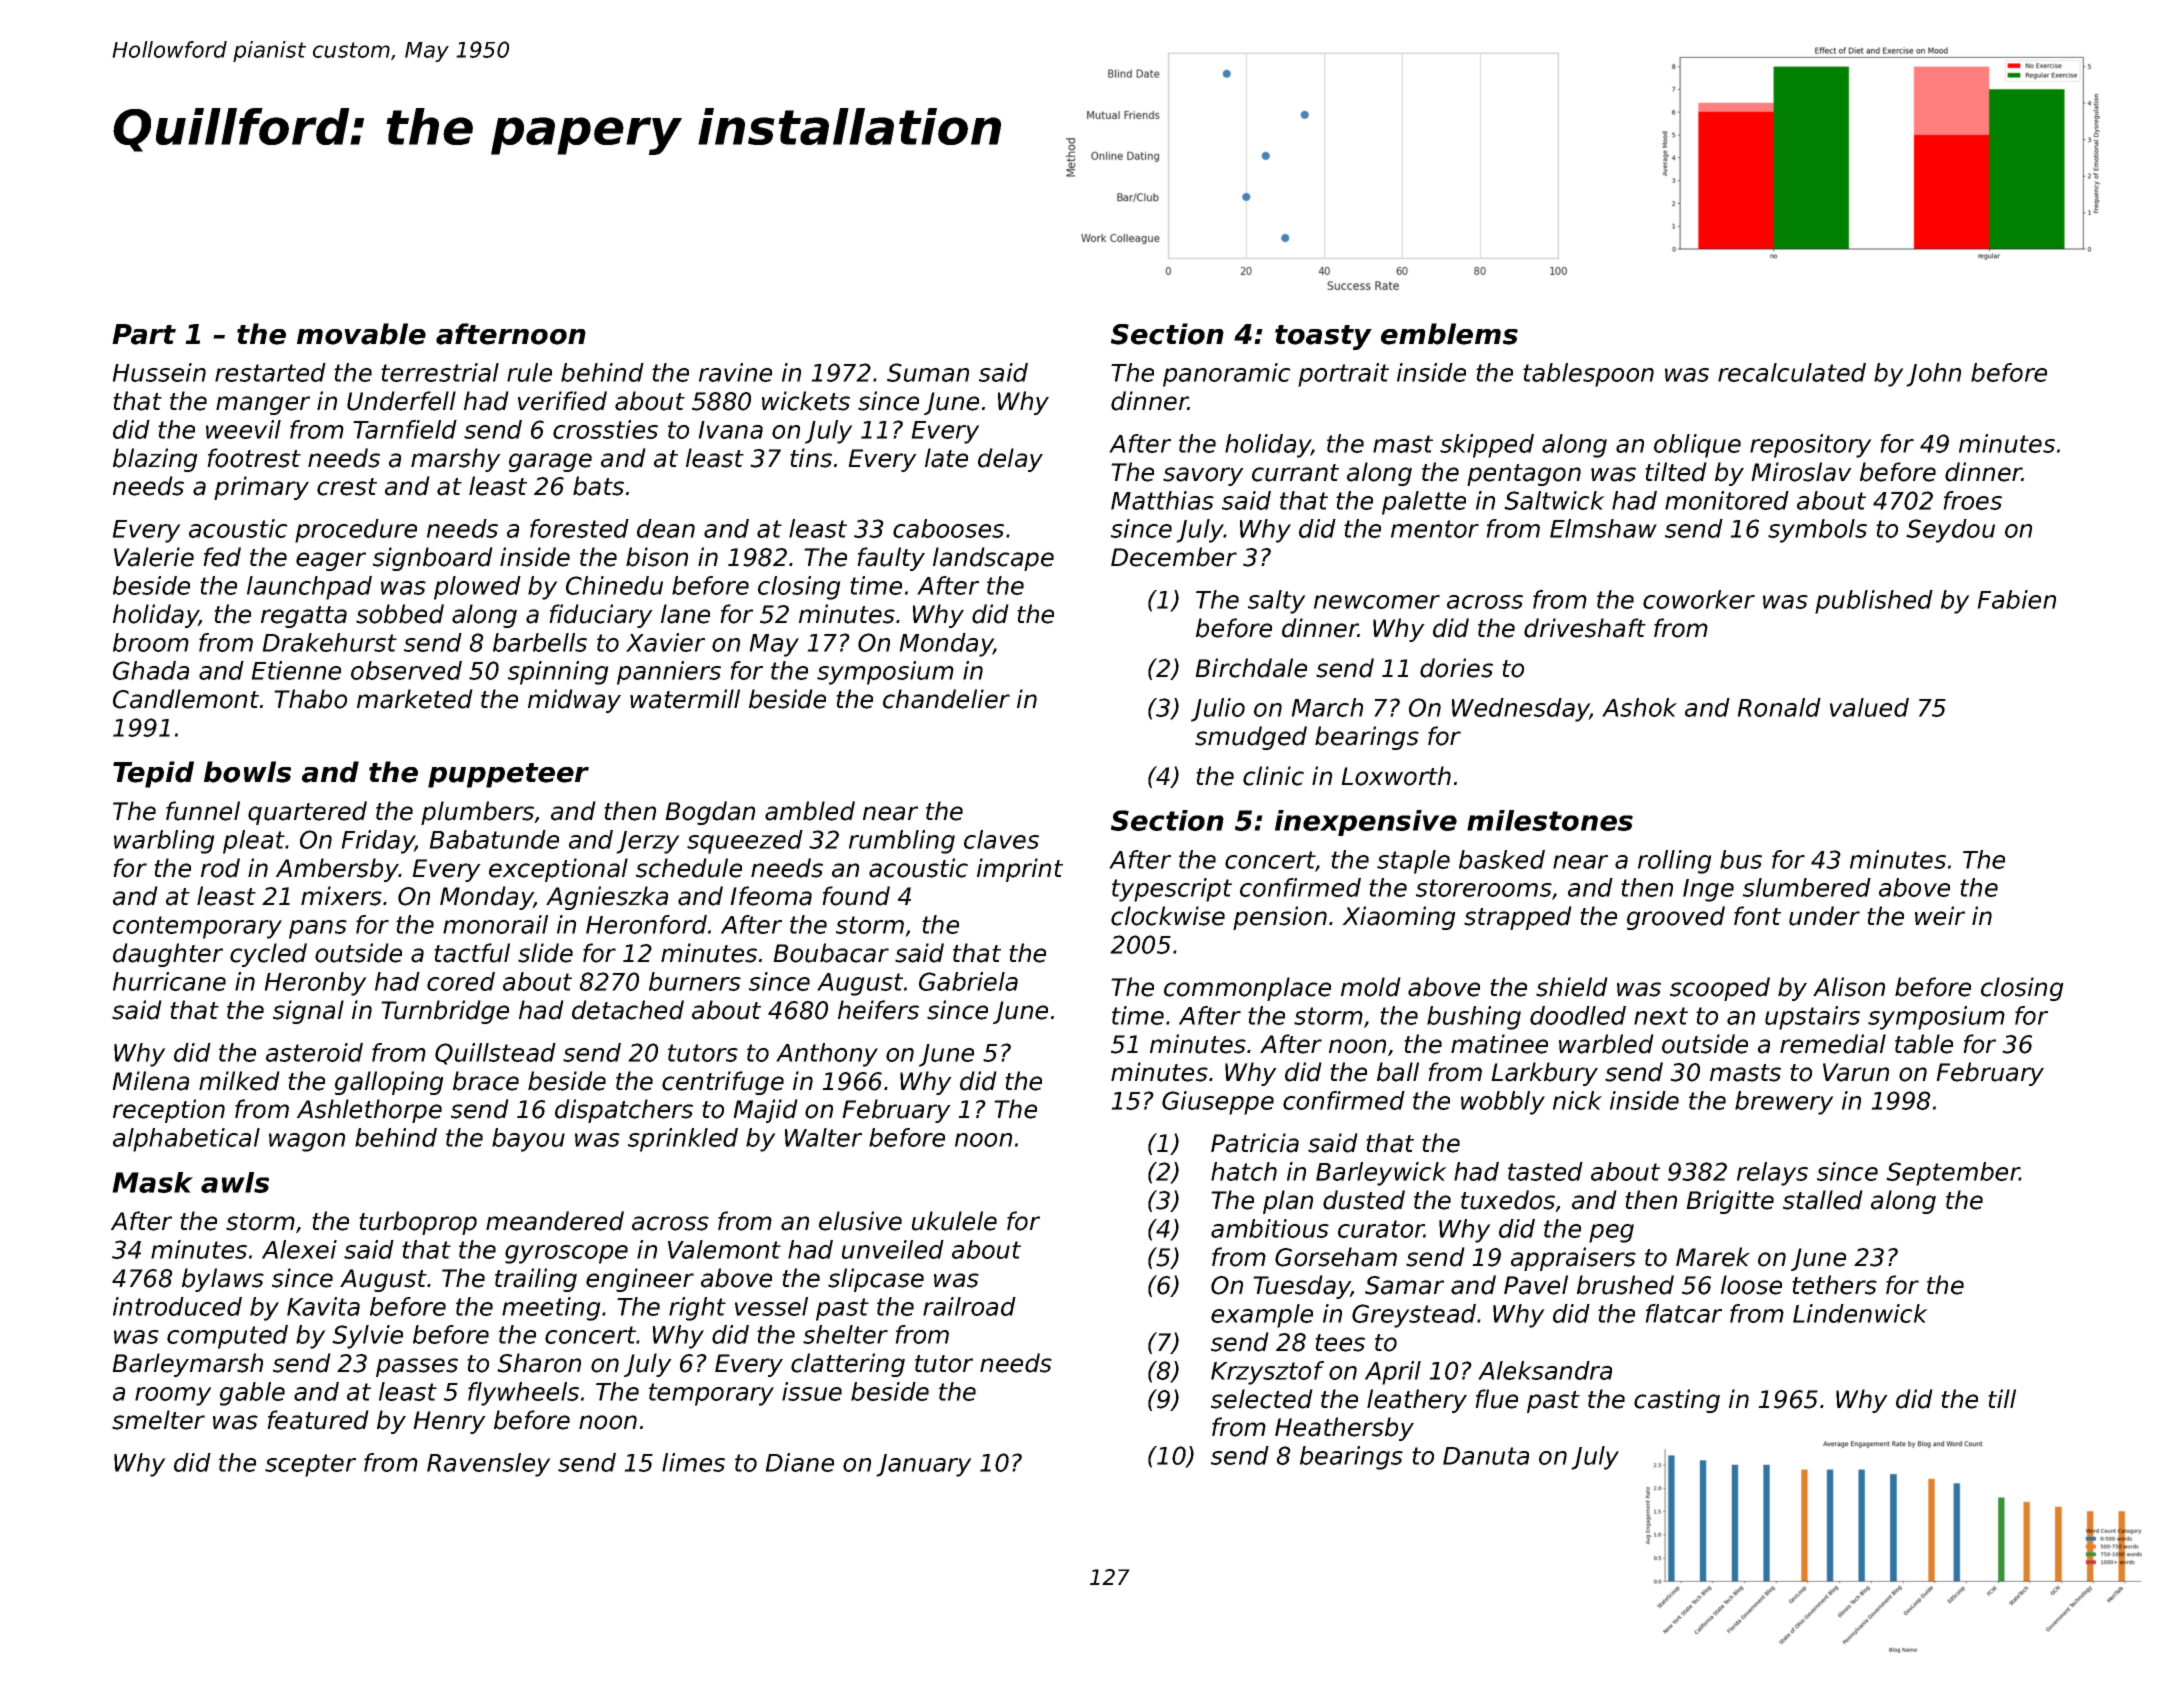 This image has width=2178, height=1683. Describe the element at coordinates (1449, 334) in the image. I see `emblems` at that location.
